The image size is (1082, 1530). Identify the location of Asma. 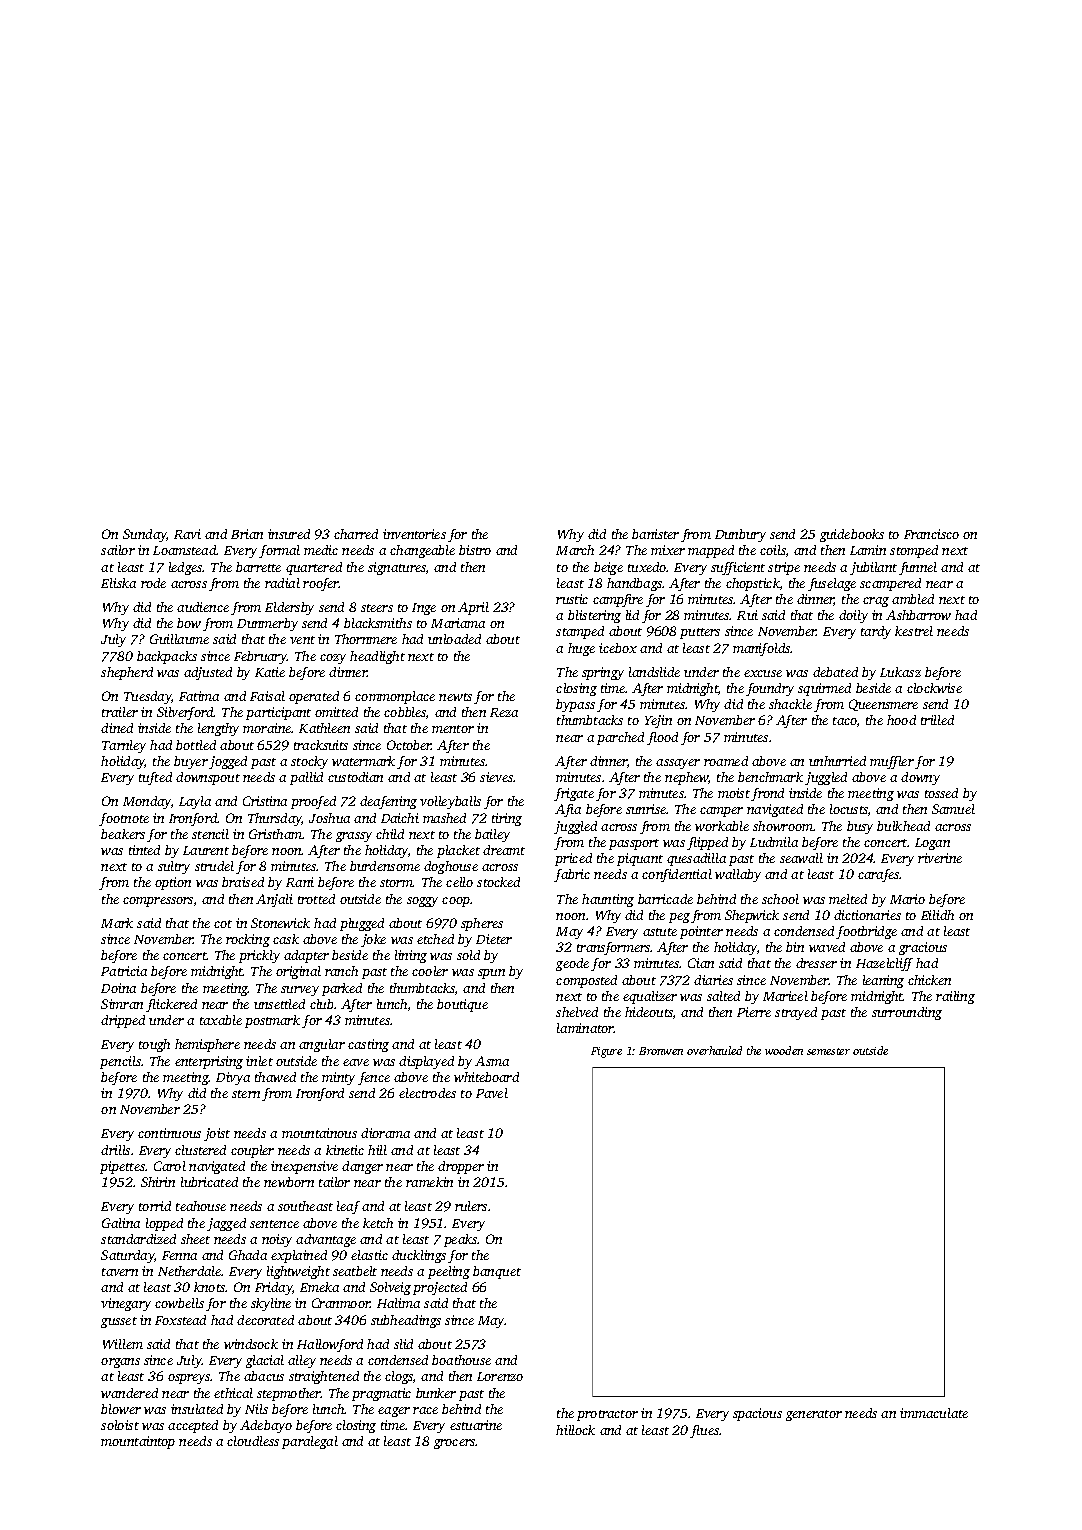
(492, 1061).
